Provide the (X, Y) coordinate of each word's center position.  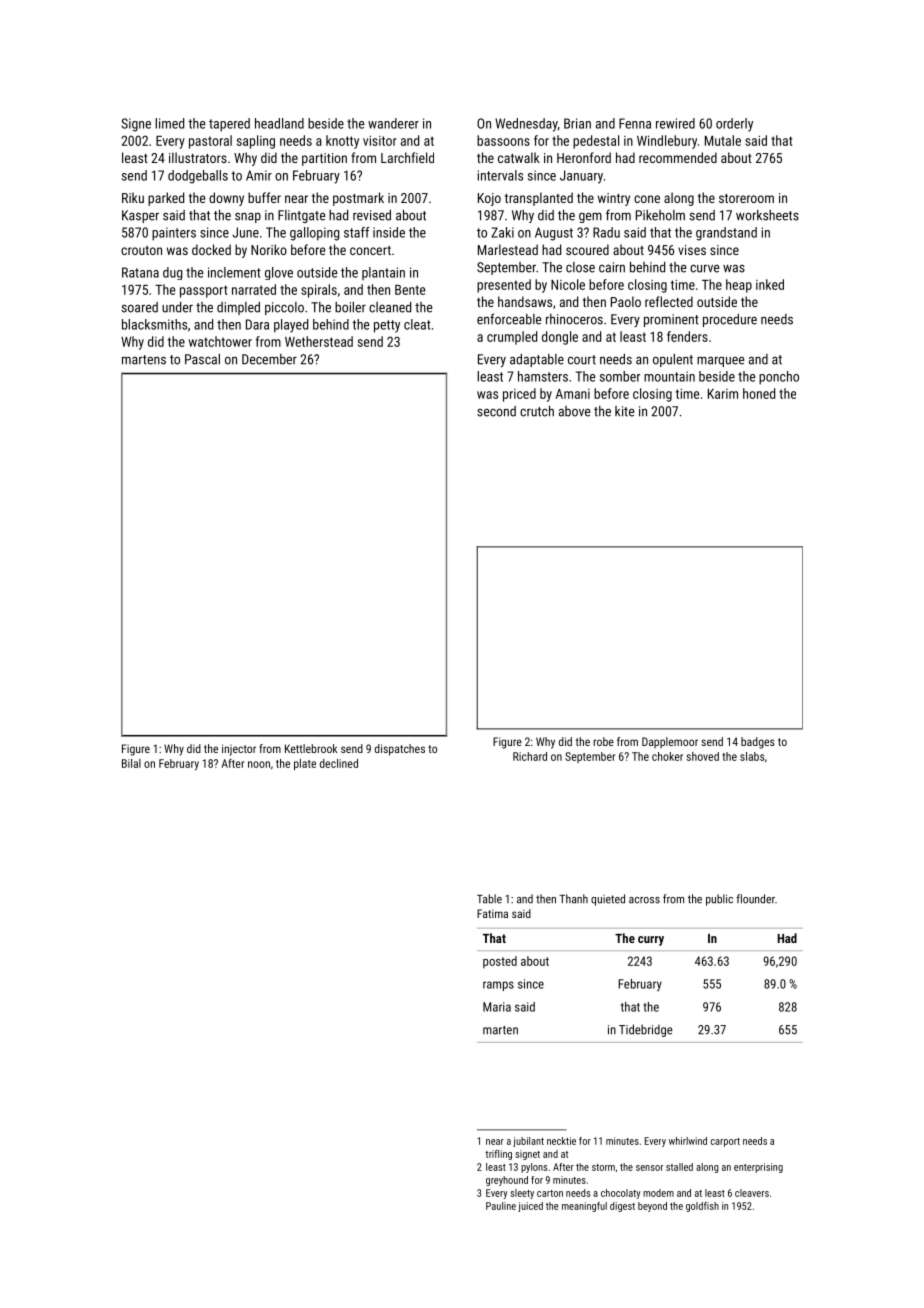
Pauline (501, 1206)
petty (387, 326)
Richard (530, 756)
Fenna (635, 123)
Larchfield (407, 157)
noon (259, 764)
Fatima (492, 913)
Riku (133, 197)
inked (770, 284)
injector (239, 750)
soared (140, 307)
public (719, 900)
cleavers (752, 1193)
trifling (498, 1155)
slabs (752, 756)
